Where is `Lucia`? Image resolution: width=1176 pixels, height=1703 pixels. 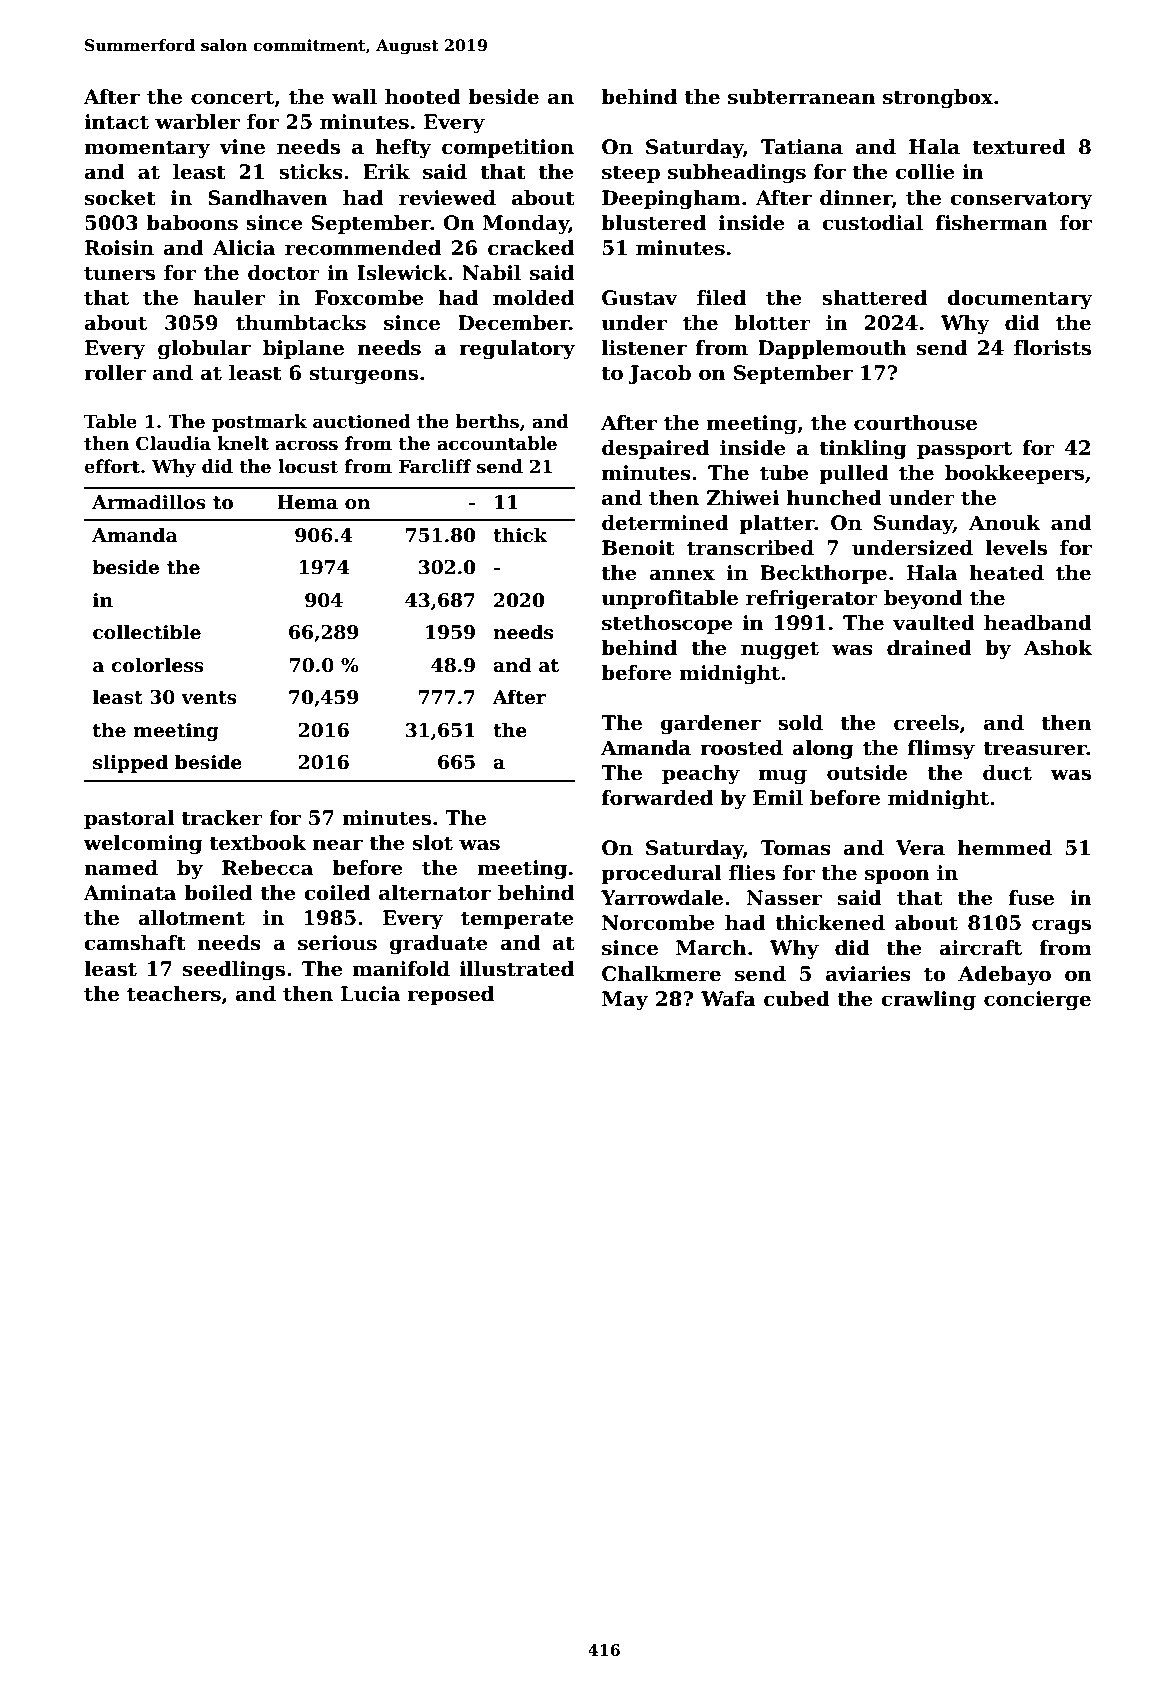
Lucia is located at coordinates (370, 994).
